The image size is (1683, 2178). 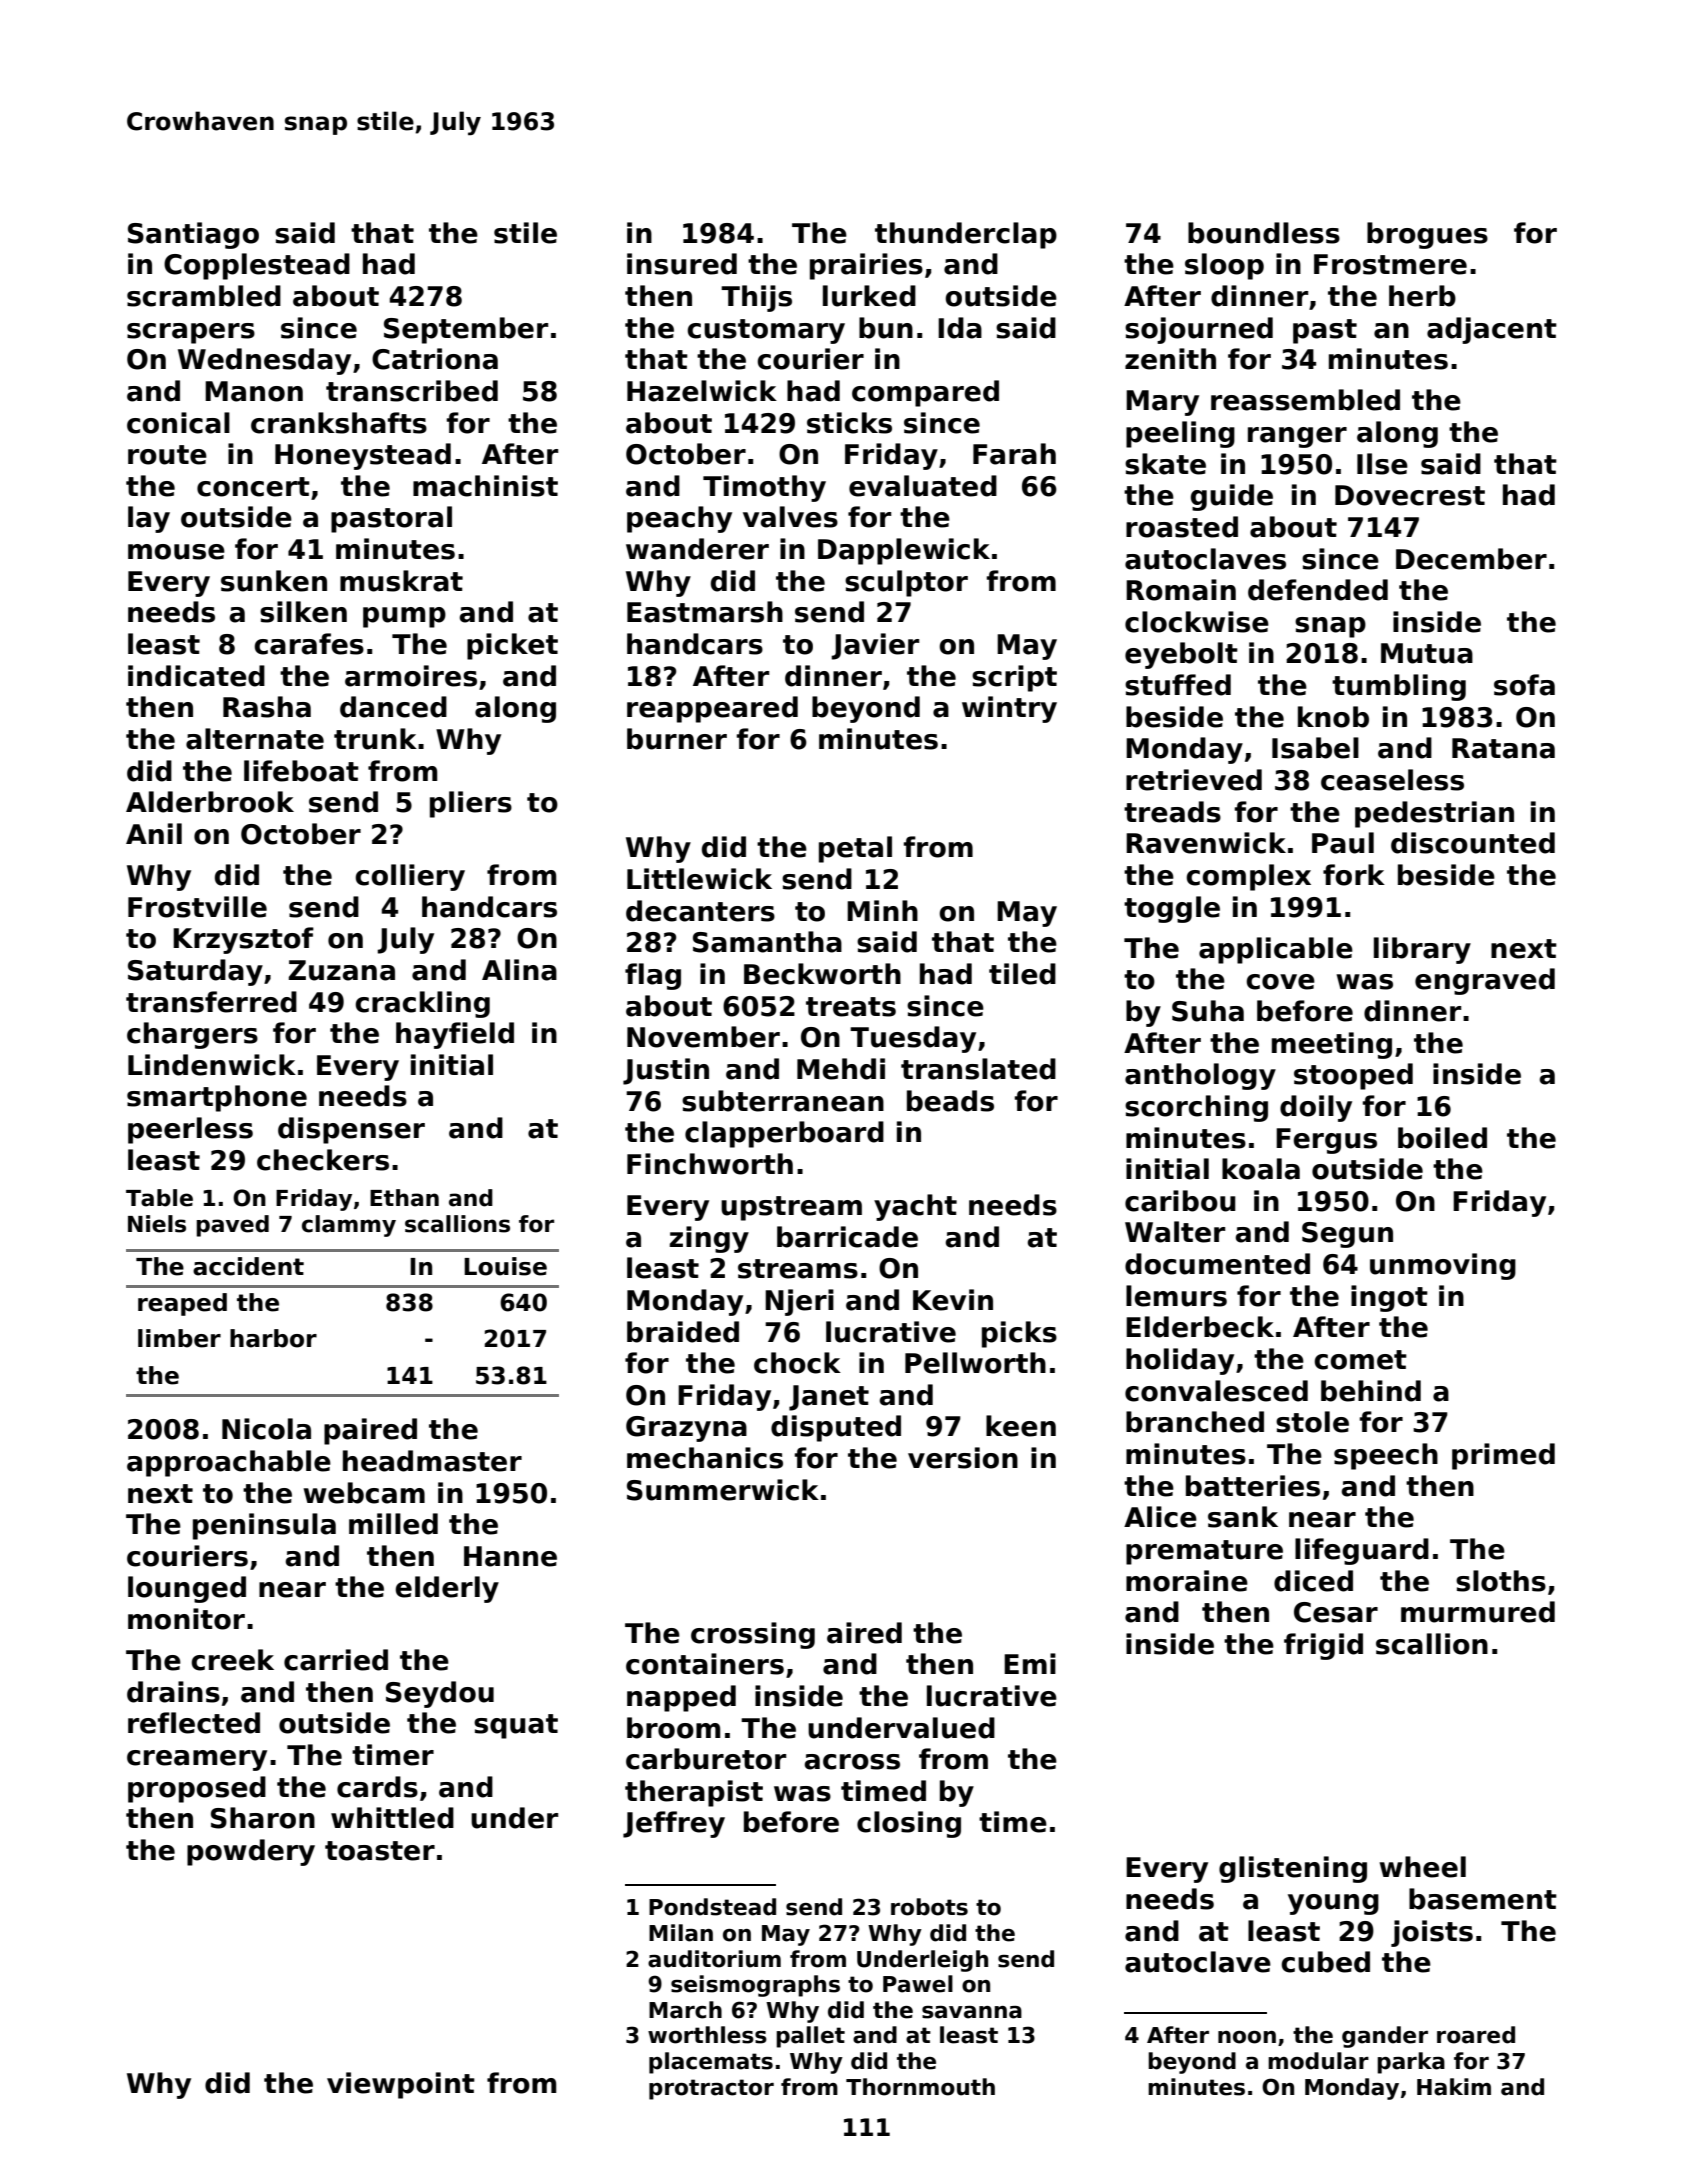 What do you see at coordinates (1473, 843) in the image?
I see `discounted` at bounding box center [1473, 843].
